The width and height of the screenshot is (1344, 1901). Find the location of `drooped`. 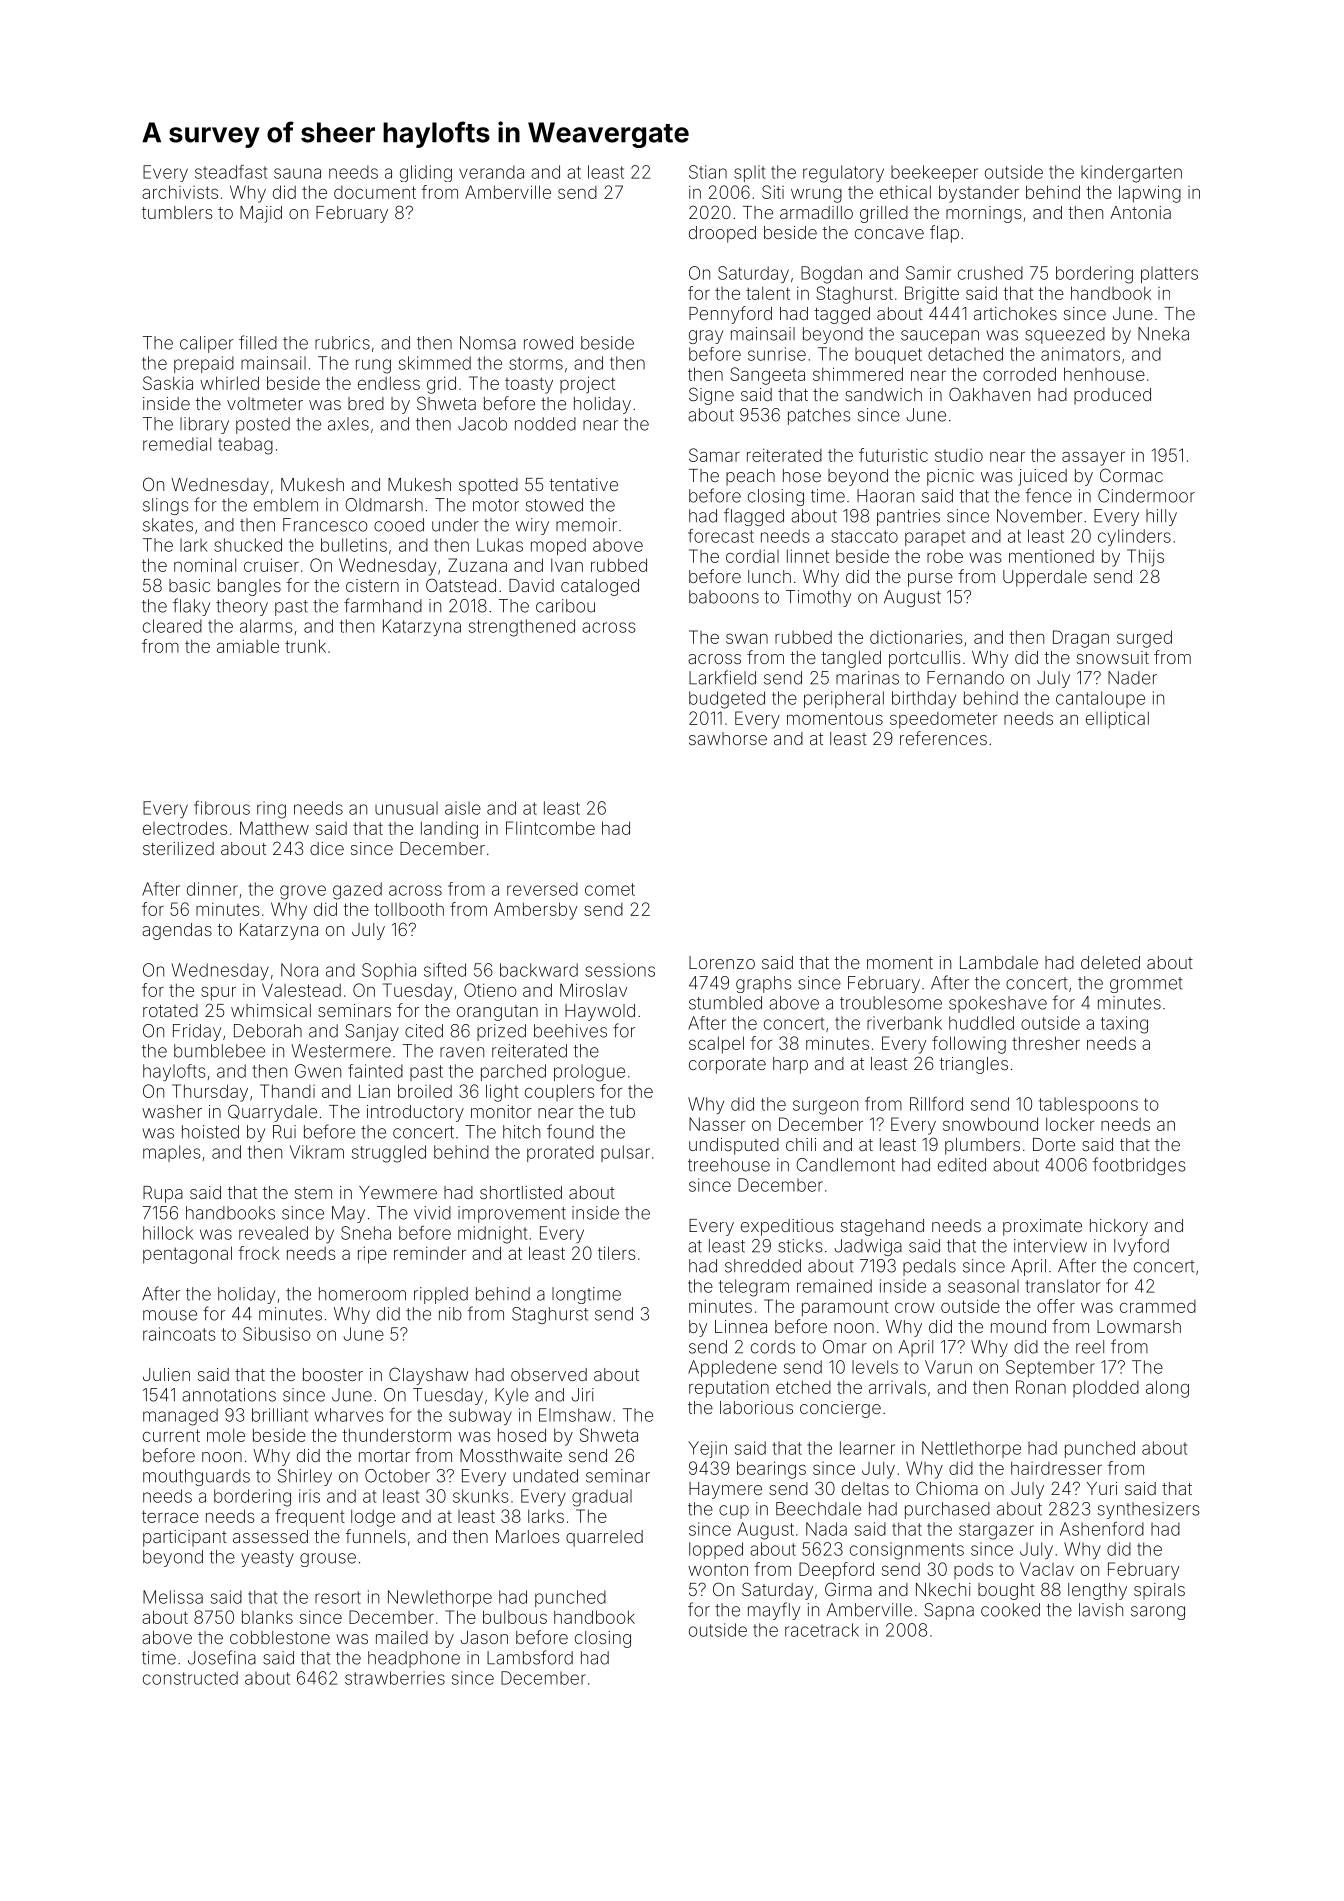

drooped is located at coordinates (722, 234).
